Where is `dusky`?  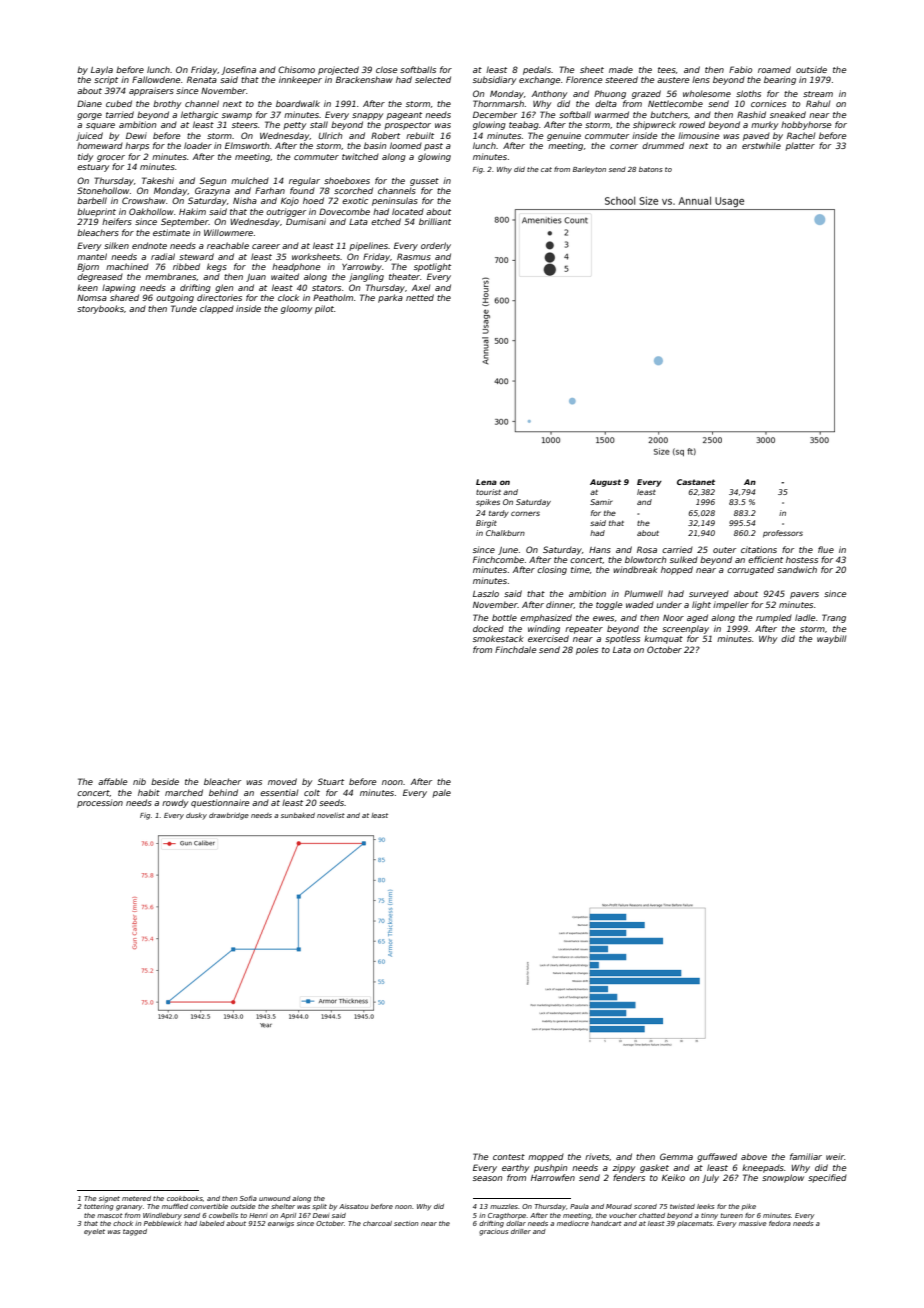
dusky is located at coordinates (196, 816).
